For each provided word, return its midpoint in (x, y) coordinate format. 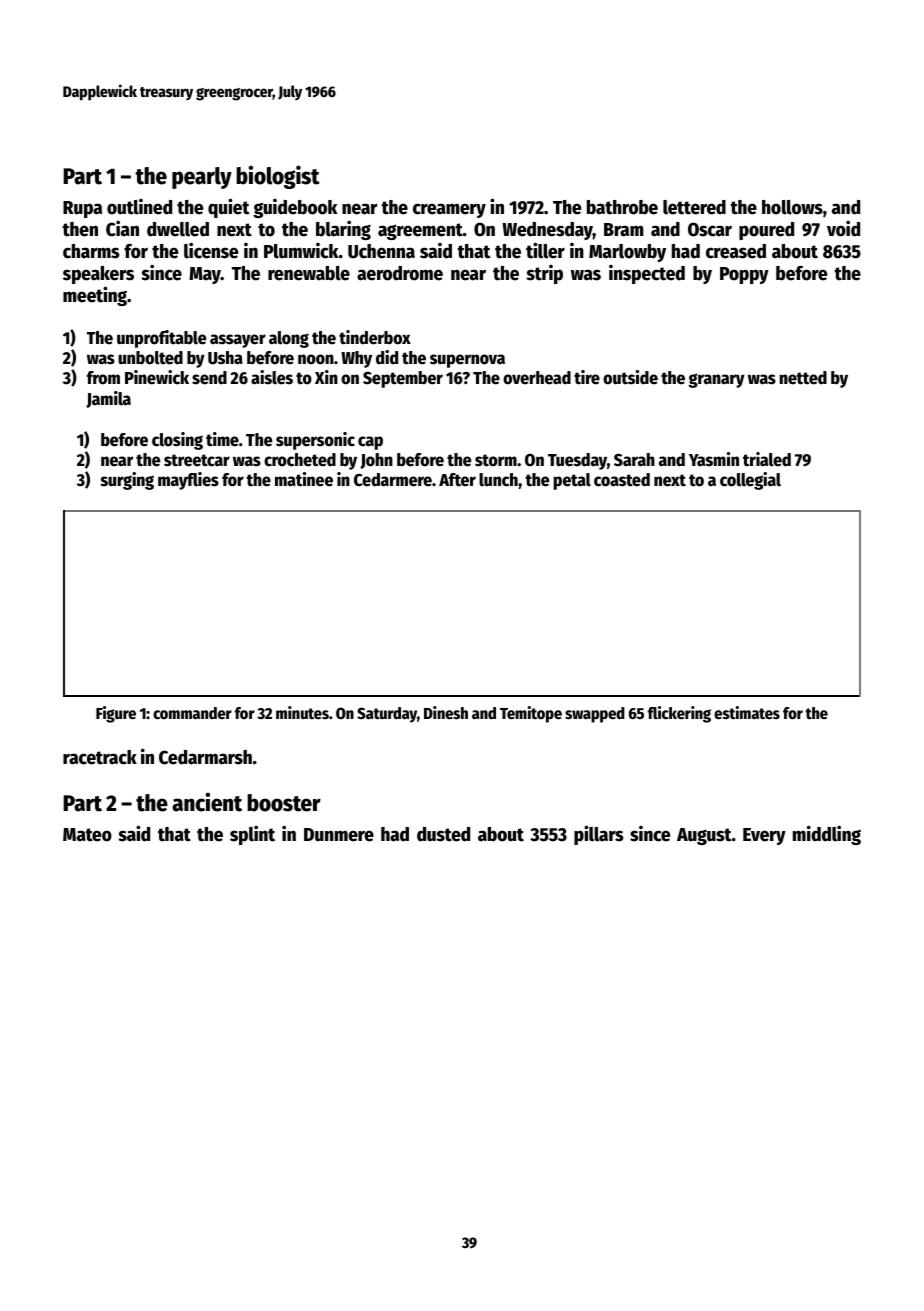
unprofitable (161, 339)
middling (827, 835)
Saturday (387, 715)
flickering (679, 714)
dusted (443, 834)
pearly (202, 178)
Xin (326, 377)
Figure (116, 714)
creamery (449, 210)
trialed (767, 459)
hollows (792, 207)
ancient (207, 802)
